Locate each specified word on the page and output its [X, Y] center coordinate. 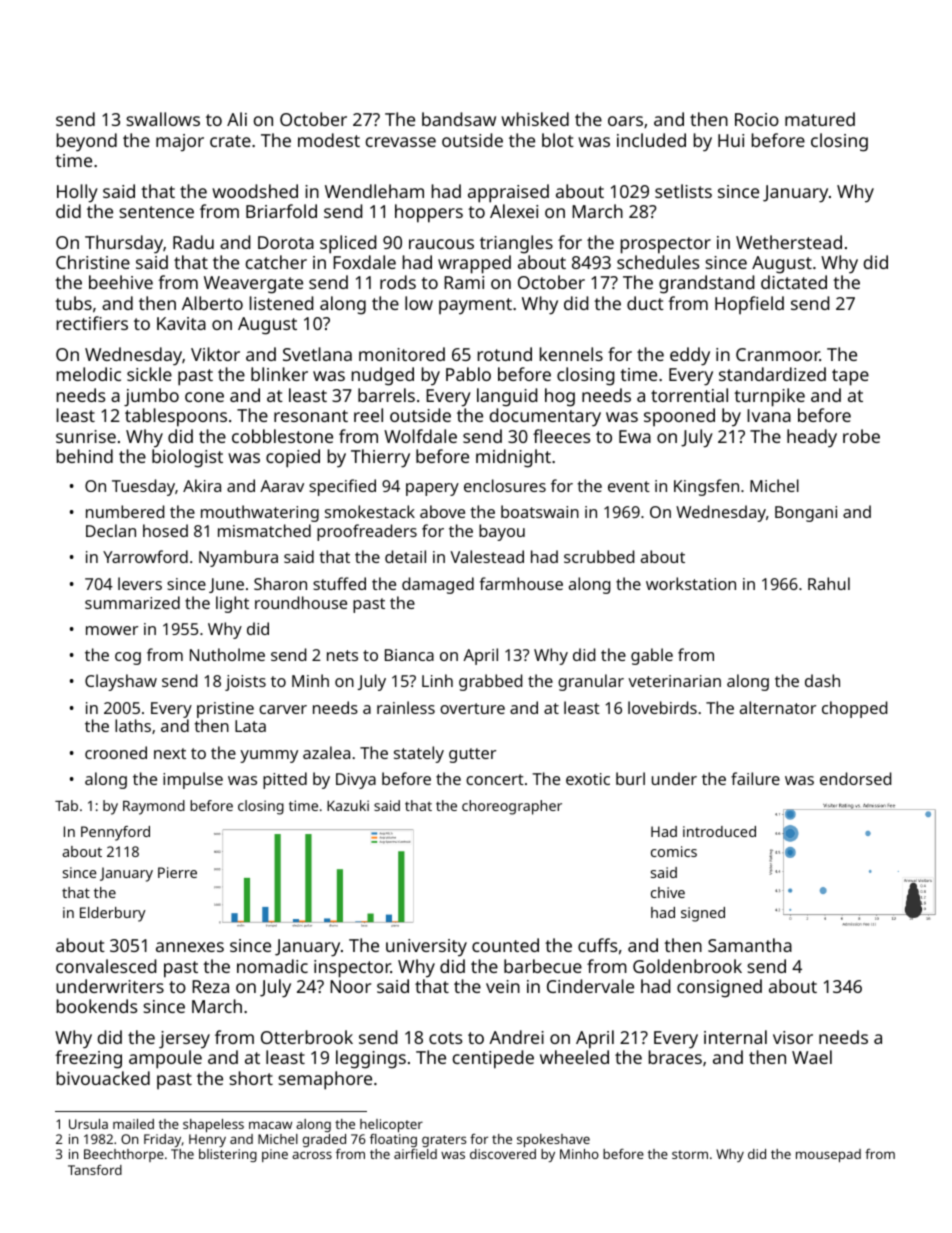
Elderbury [113, 914]
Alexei [514, 211]
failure [755, 778]
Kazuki [348, 805]
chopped [854, 709]
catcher [276, 262]
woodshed [255, 191]
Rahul [829, 583]
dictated [794, 282]
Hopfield [749, 305]
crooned [116, 752]
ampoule [165, 1059]
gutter [472, 755]
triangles [516, 244]
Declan [111, 530]
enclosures [505, 485]
